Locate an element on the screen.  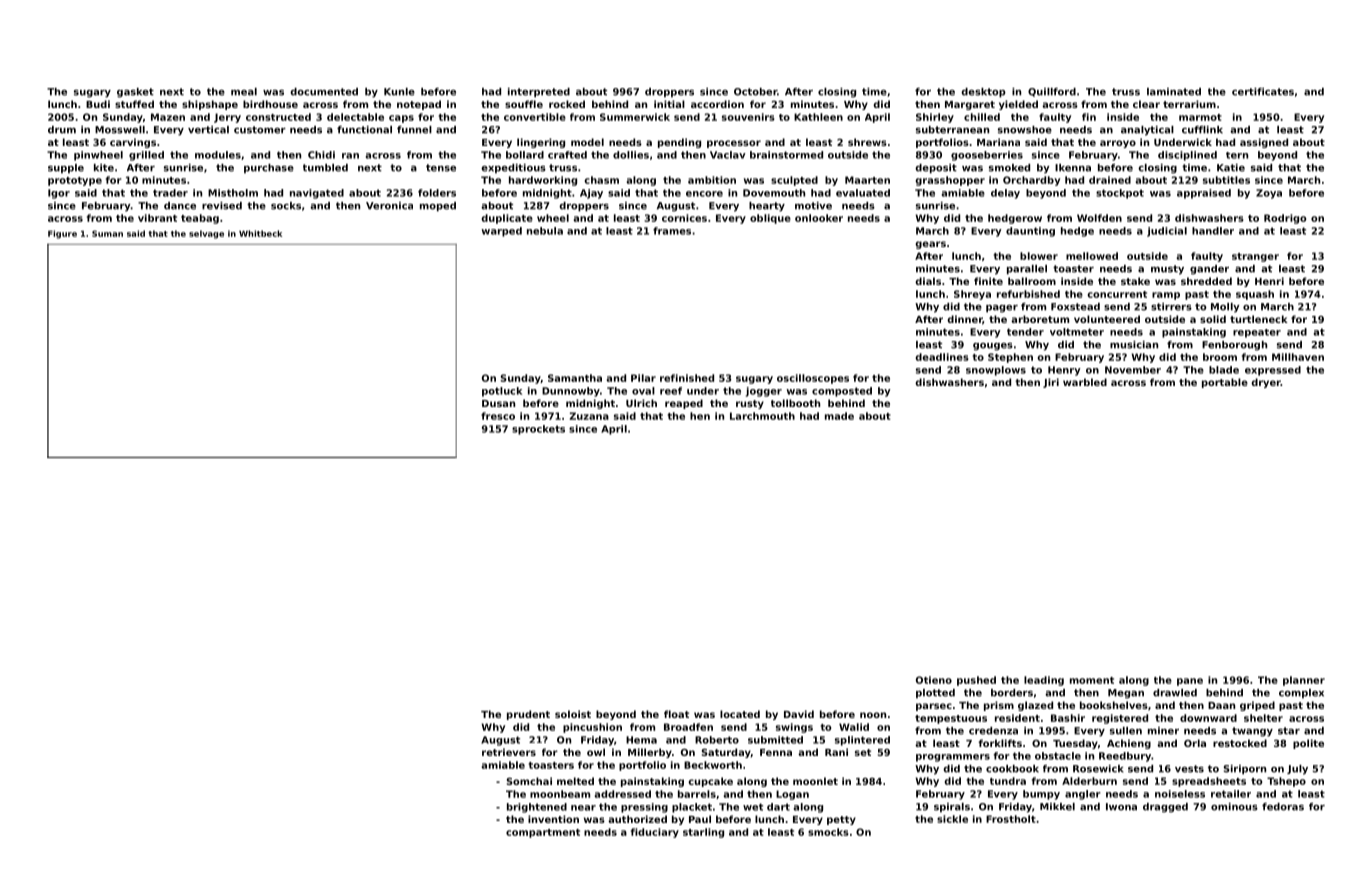
selvage is located at coordinates (206, 234).
